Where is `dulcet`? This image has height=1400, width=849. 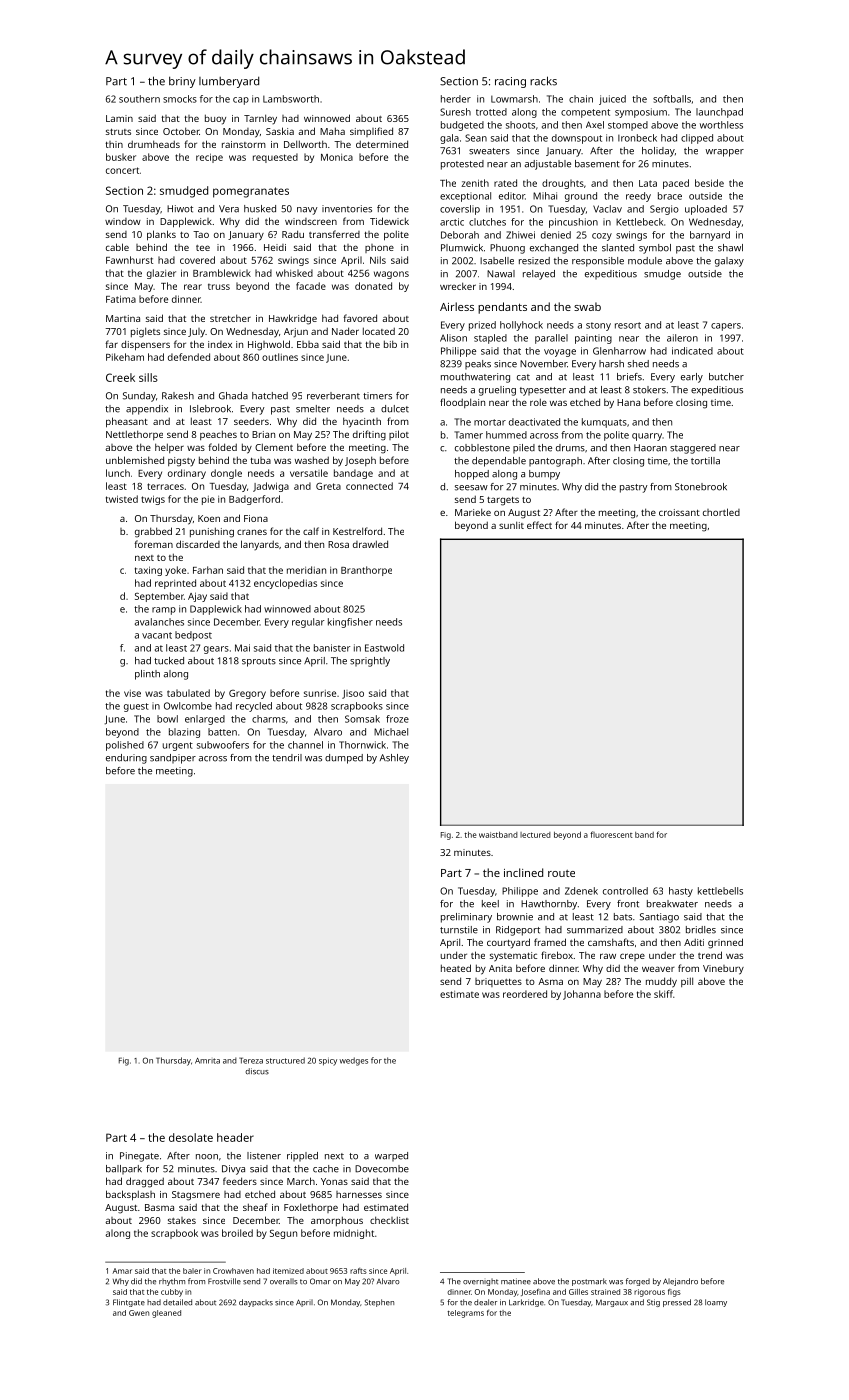
dulcet is located at coordinates (395, 409).
